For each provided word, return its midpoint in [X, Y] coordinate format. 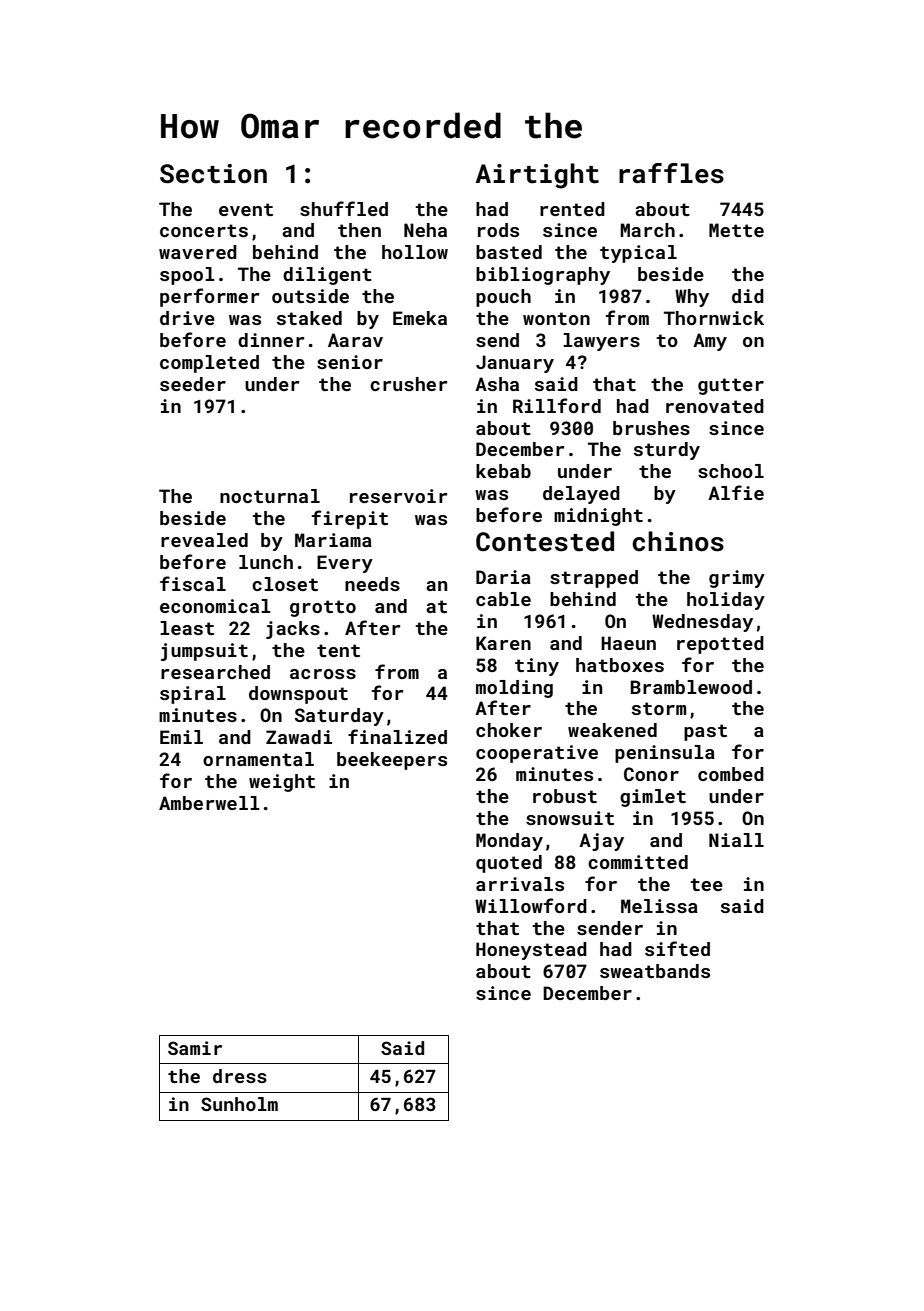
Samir [195, 1048]
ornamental [258, 759]
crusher [408, 384]
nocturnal [270, 496]
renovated [715, 406]
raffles [671, 173]
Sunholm [239, 1104]
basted [509, 252]
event [246, 209]
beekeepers [392, 761]
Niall [736, 840]
